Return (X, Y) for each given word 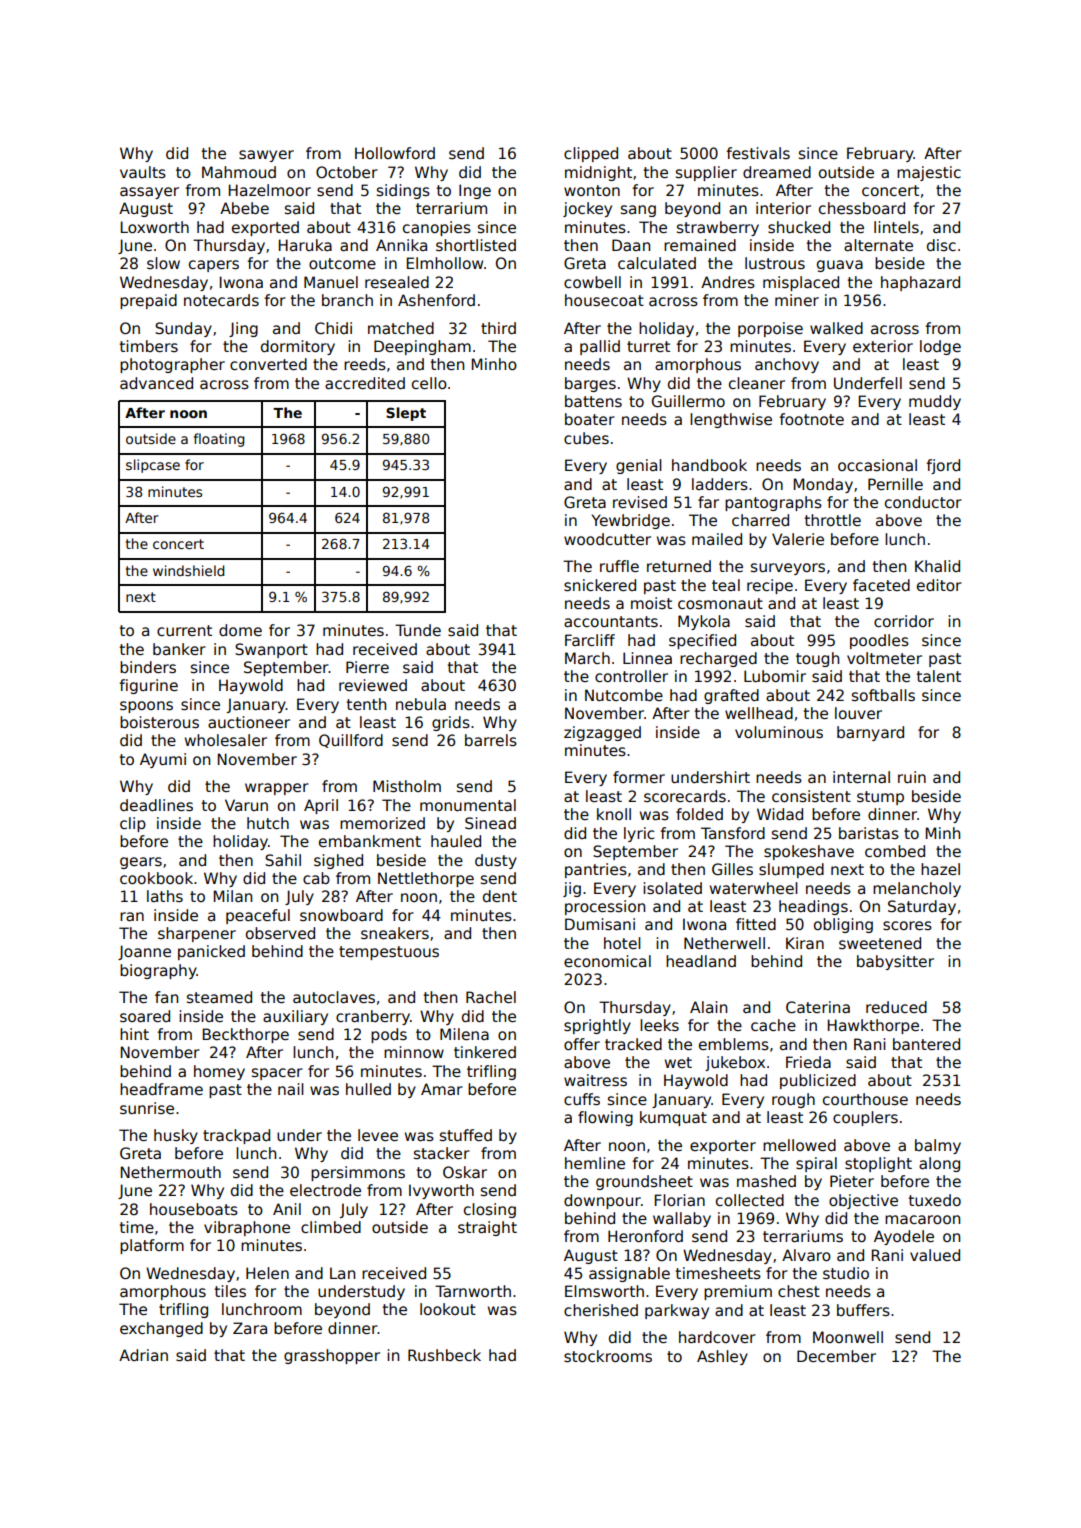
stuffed (466, 1135)
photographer (172, 365)
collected (750, 1200)
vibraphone (247, 1228)
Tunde (418, 630)
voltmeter (884, 658)
